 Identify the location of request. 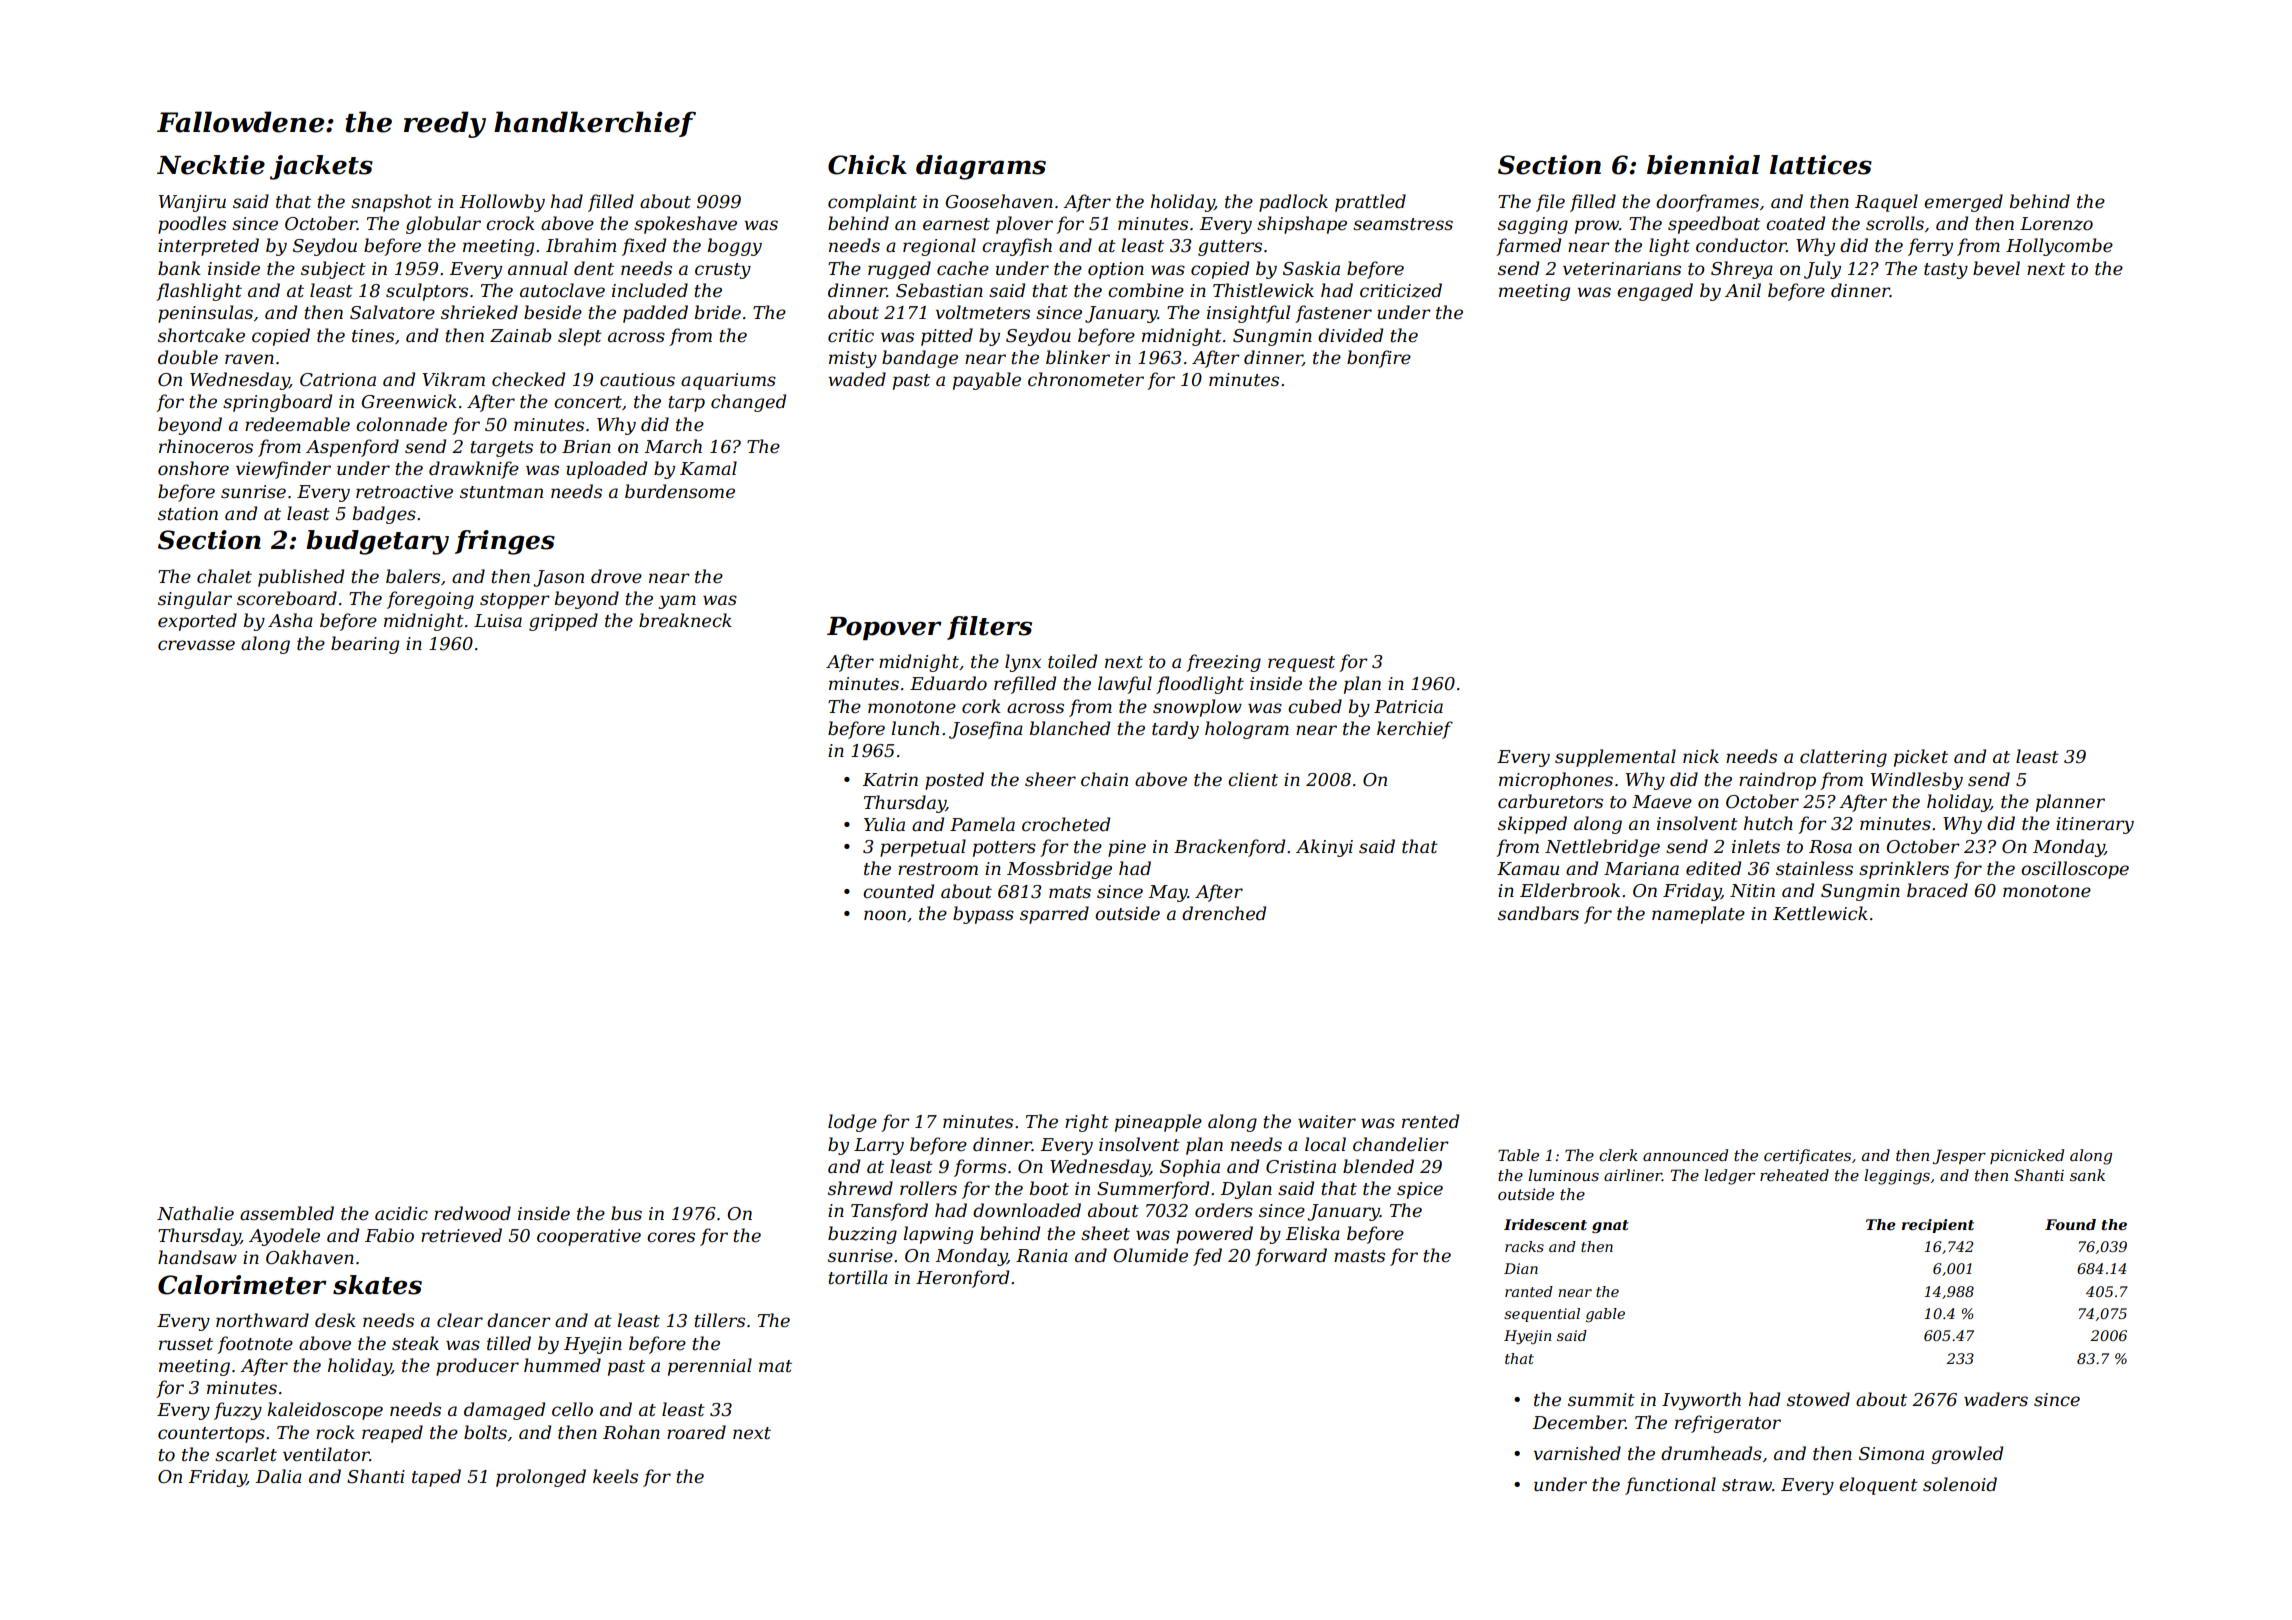
(1301, 664).
